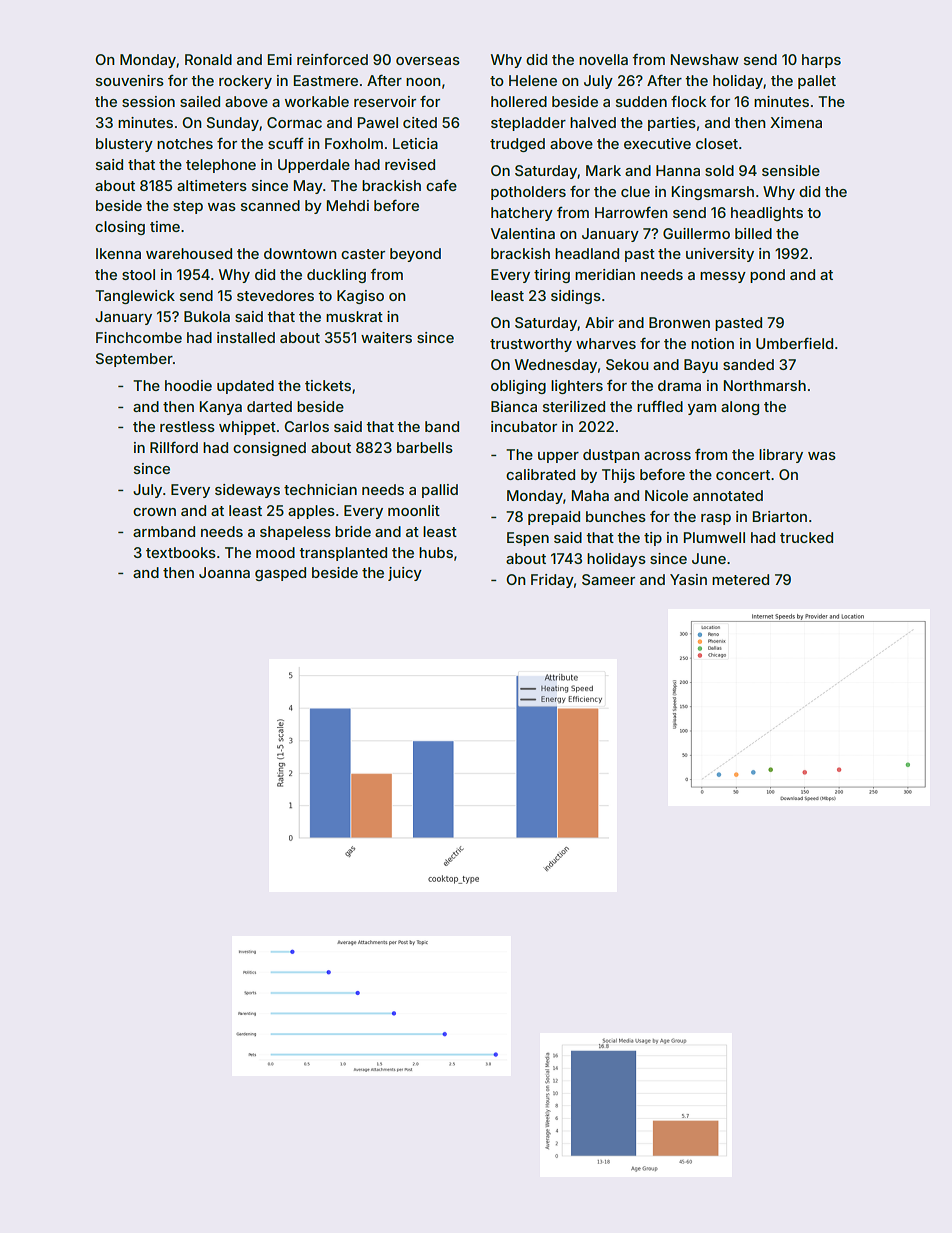  What do you see at coordinates (428, 61) in the document?
I see `overseas` at bounding box center [428, 61].
